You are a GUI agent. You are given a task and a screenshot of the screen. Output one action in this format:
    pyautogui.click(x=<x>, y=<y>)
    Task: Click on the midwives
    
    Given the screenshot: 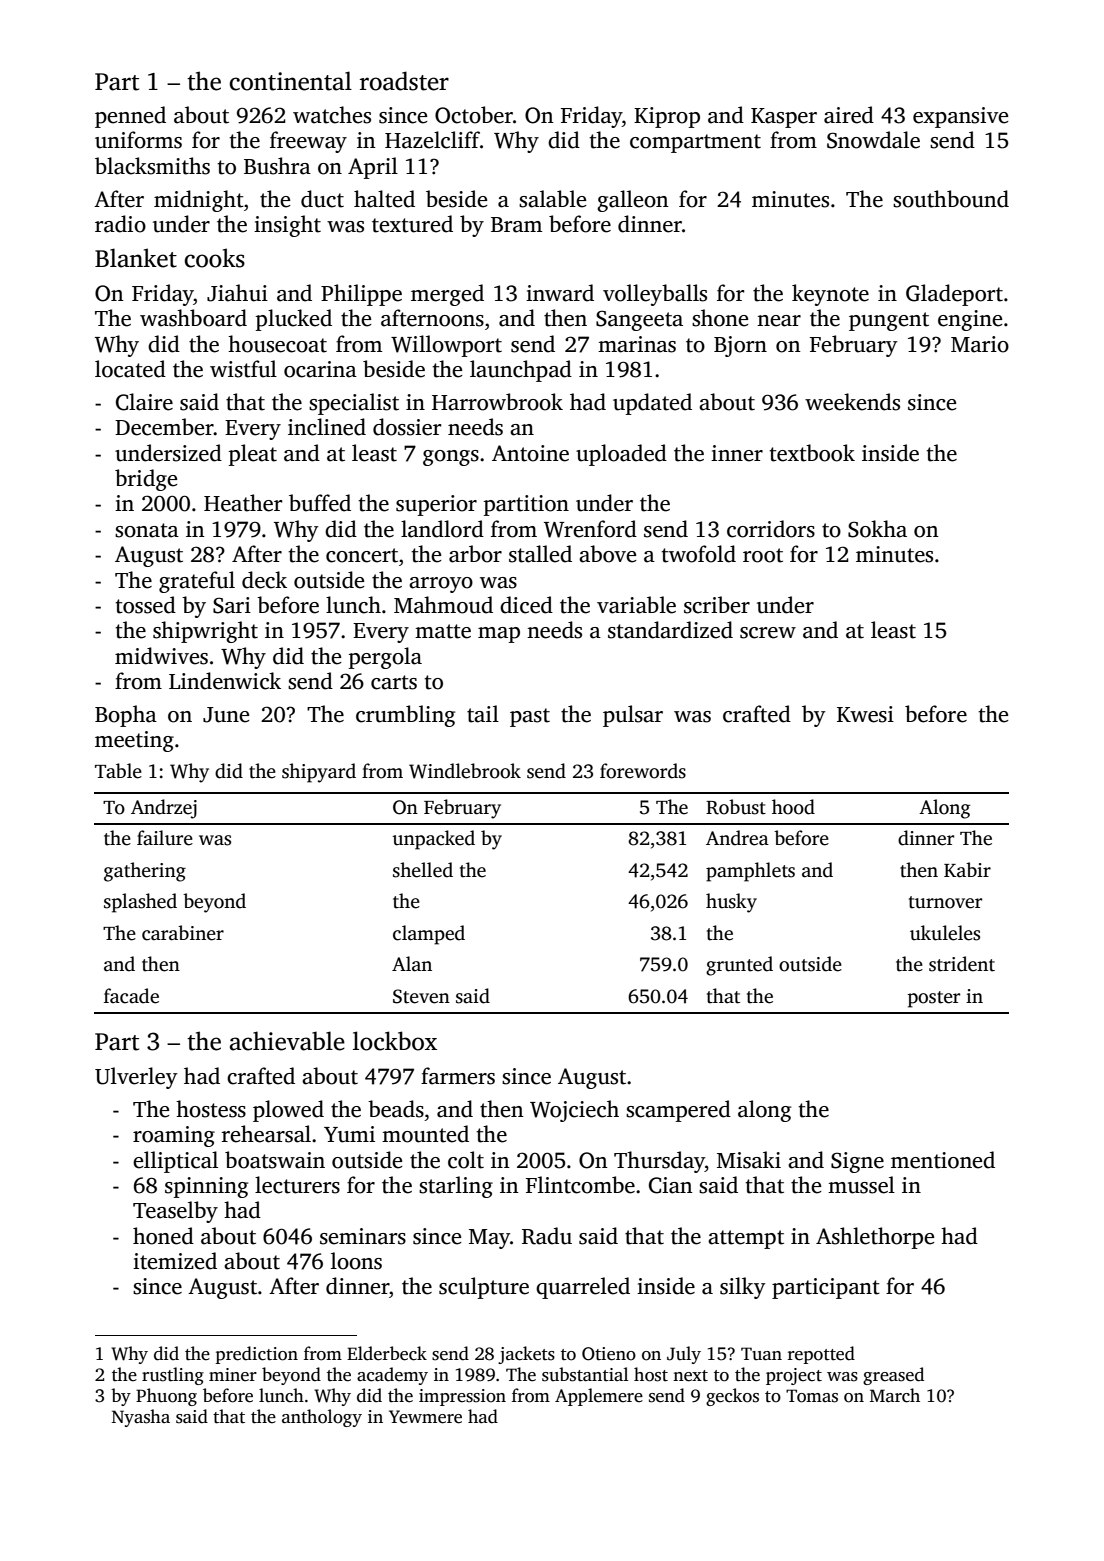 What is the action you would take?
    pyautogui.click(x=161, y=656)
